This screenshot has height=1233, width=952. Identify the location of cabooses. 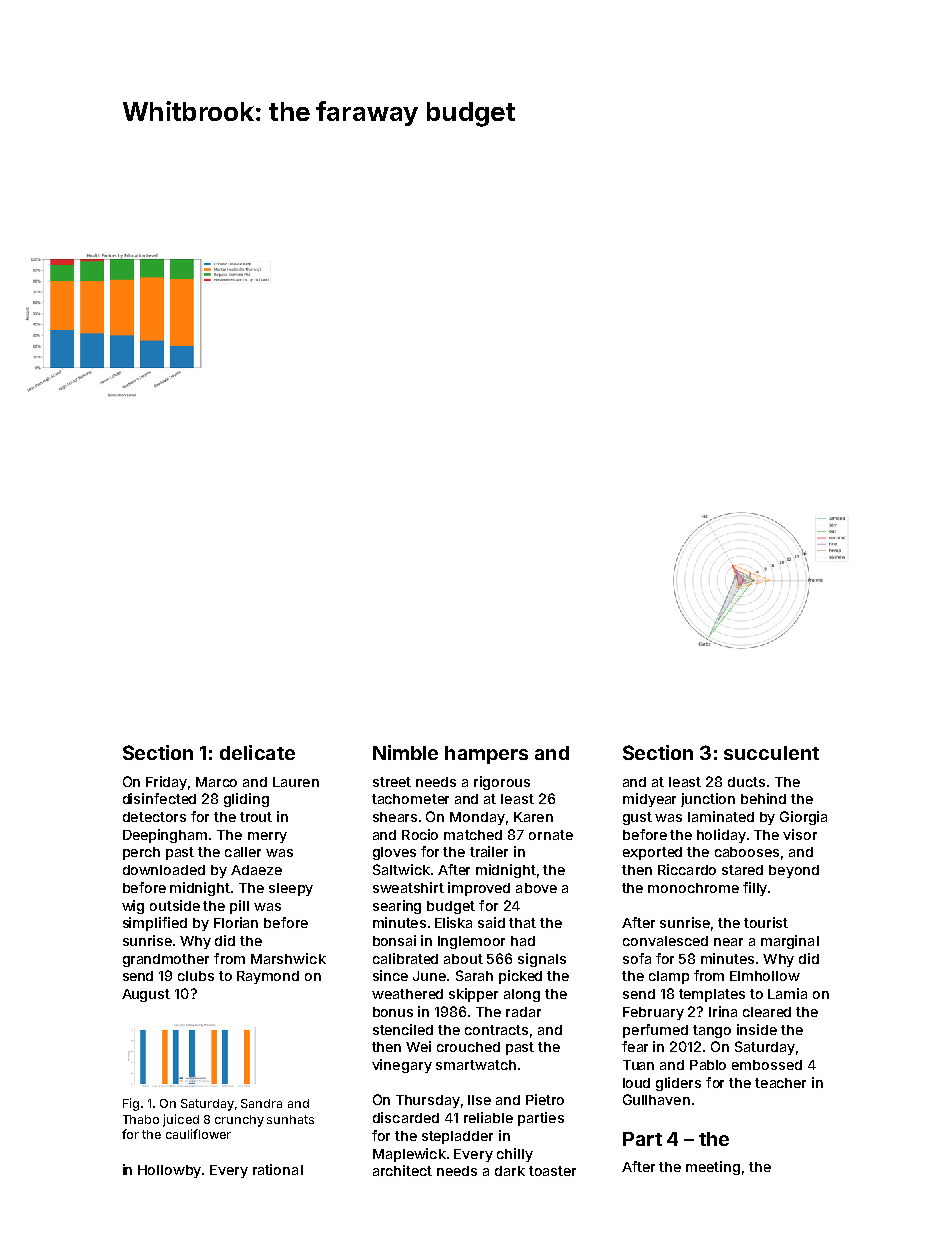
(747, 852).
